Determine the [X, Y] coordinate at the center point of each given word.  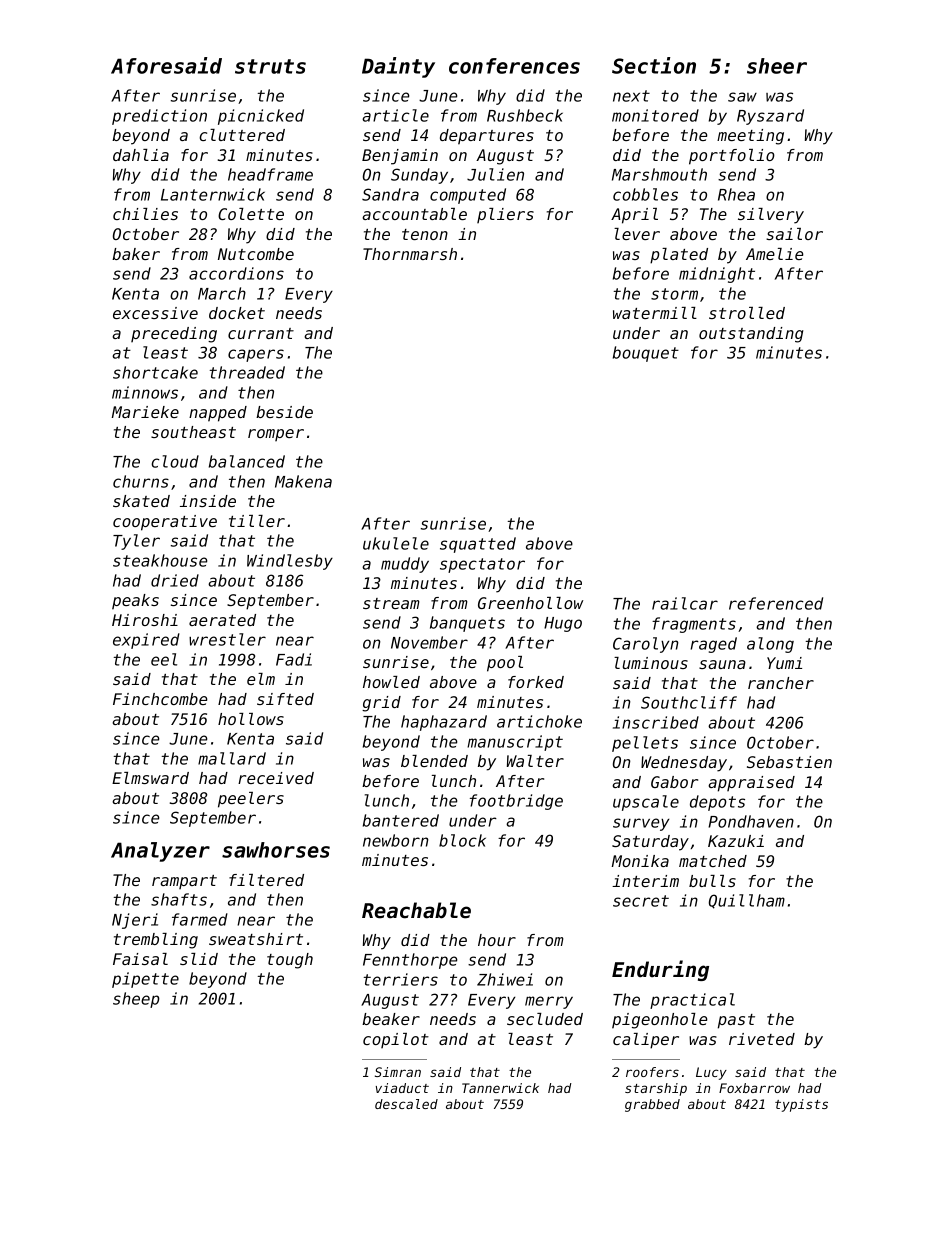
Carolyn [646, 645]
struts [270, 66]
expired [146, 641]
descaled [406, 1104]
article [395, 115]
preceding [174, 335]
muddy [405, 565]
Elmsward [150, 778]
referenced [776, 603]
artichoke [539, 721]
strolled [747, 313]
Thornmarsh [410, 254]
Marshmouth [659, 174]
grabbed [652, 1105]
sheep [136, 1000]
